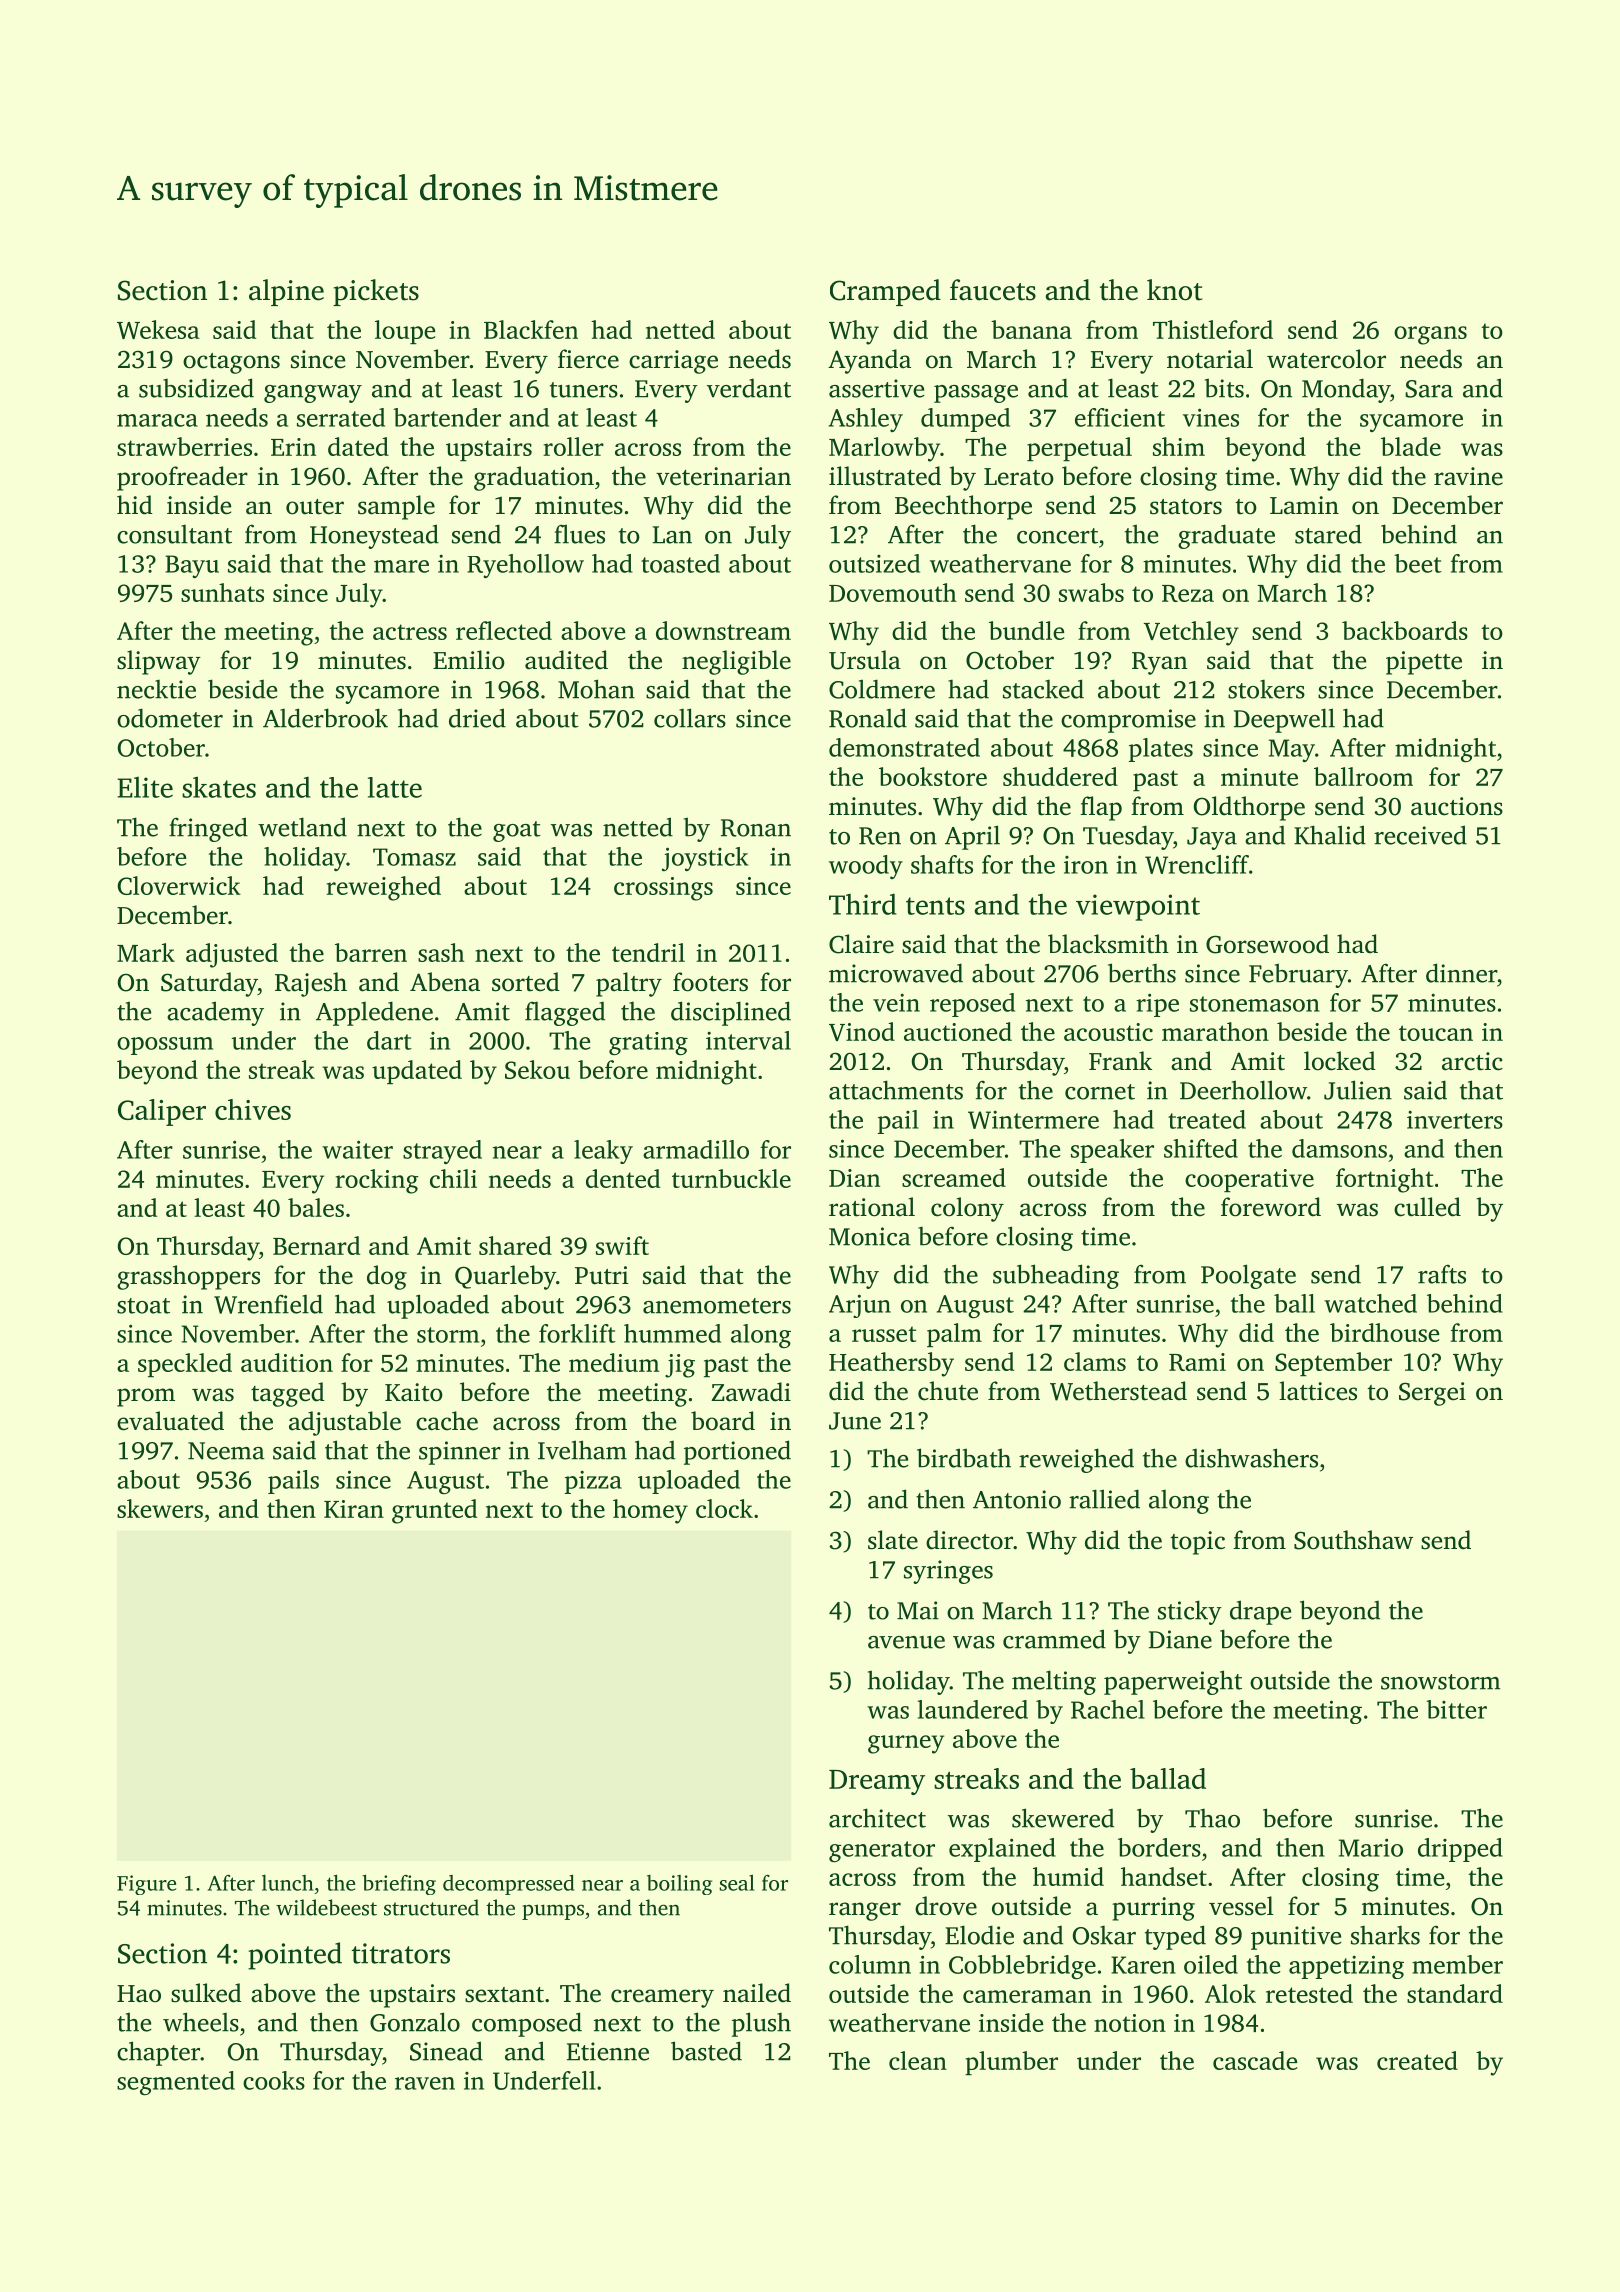  What do you see at coordinates (650, 1511) in the document?
I see `homey` at bounding box center [650, 1511].
